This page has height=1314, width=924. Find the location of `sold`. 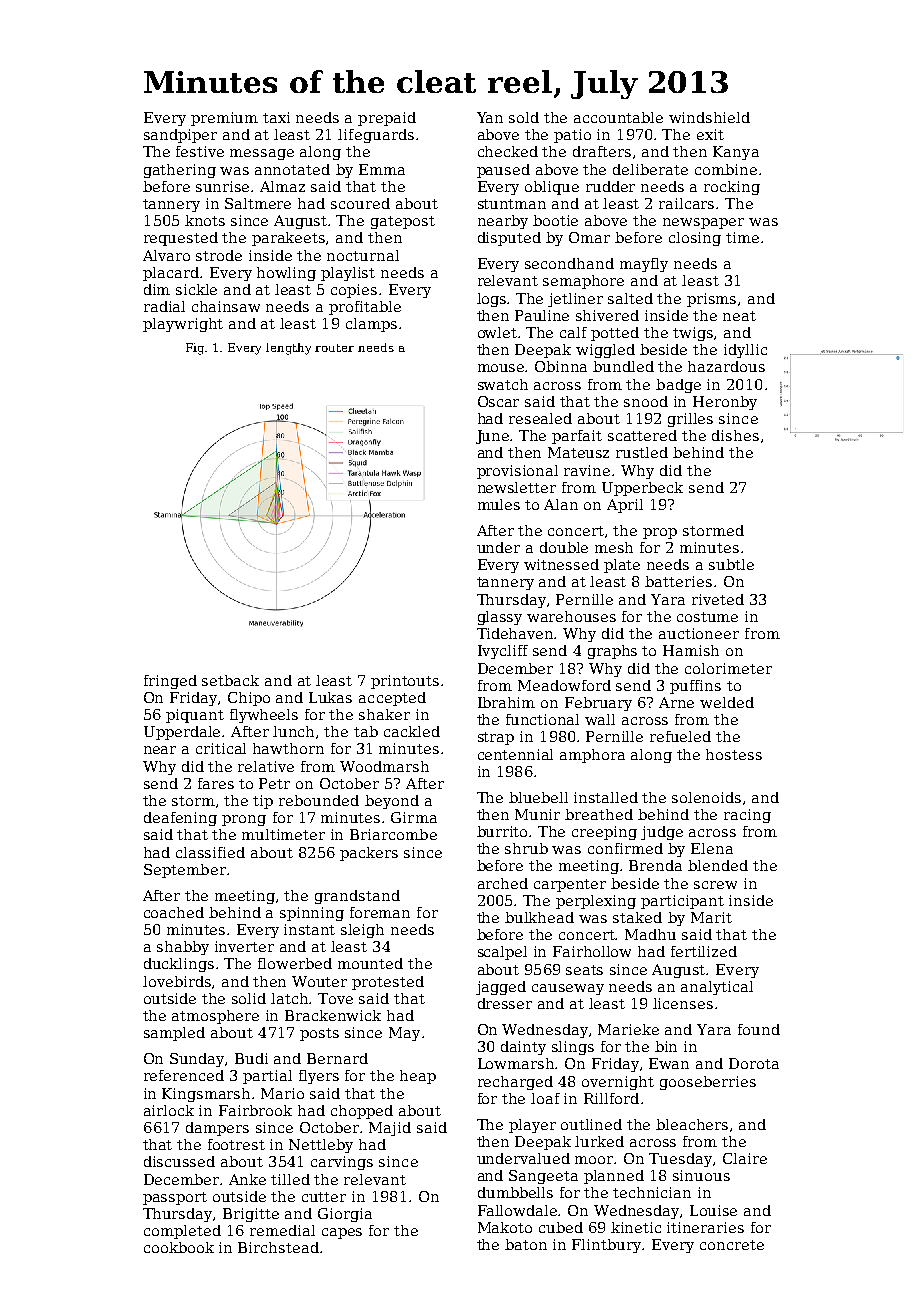

sold is located at coordinates (524, 117).
